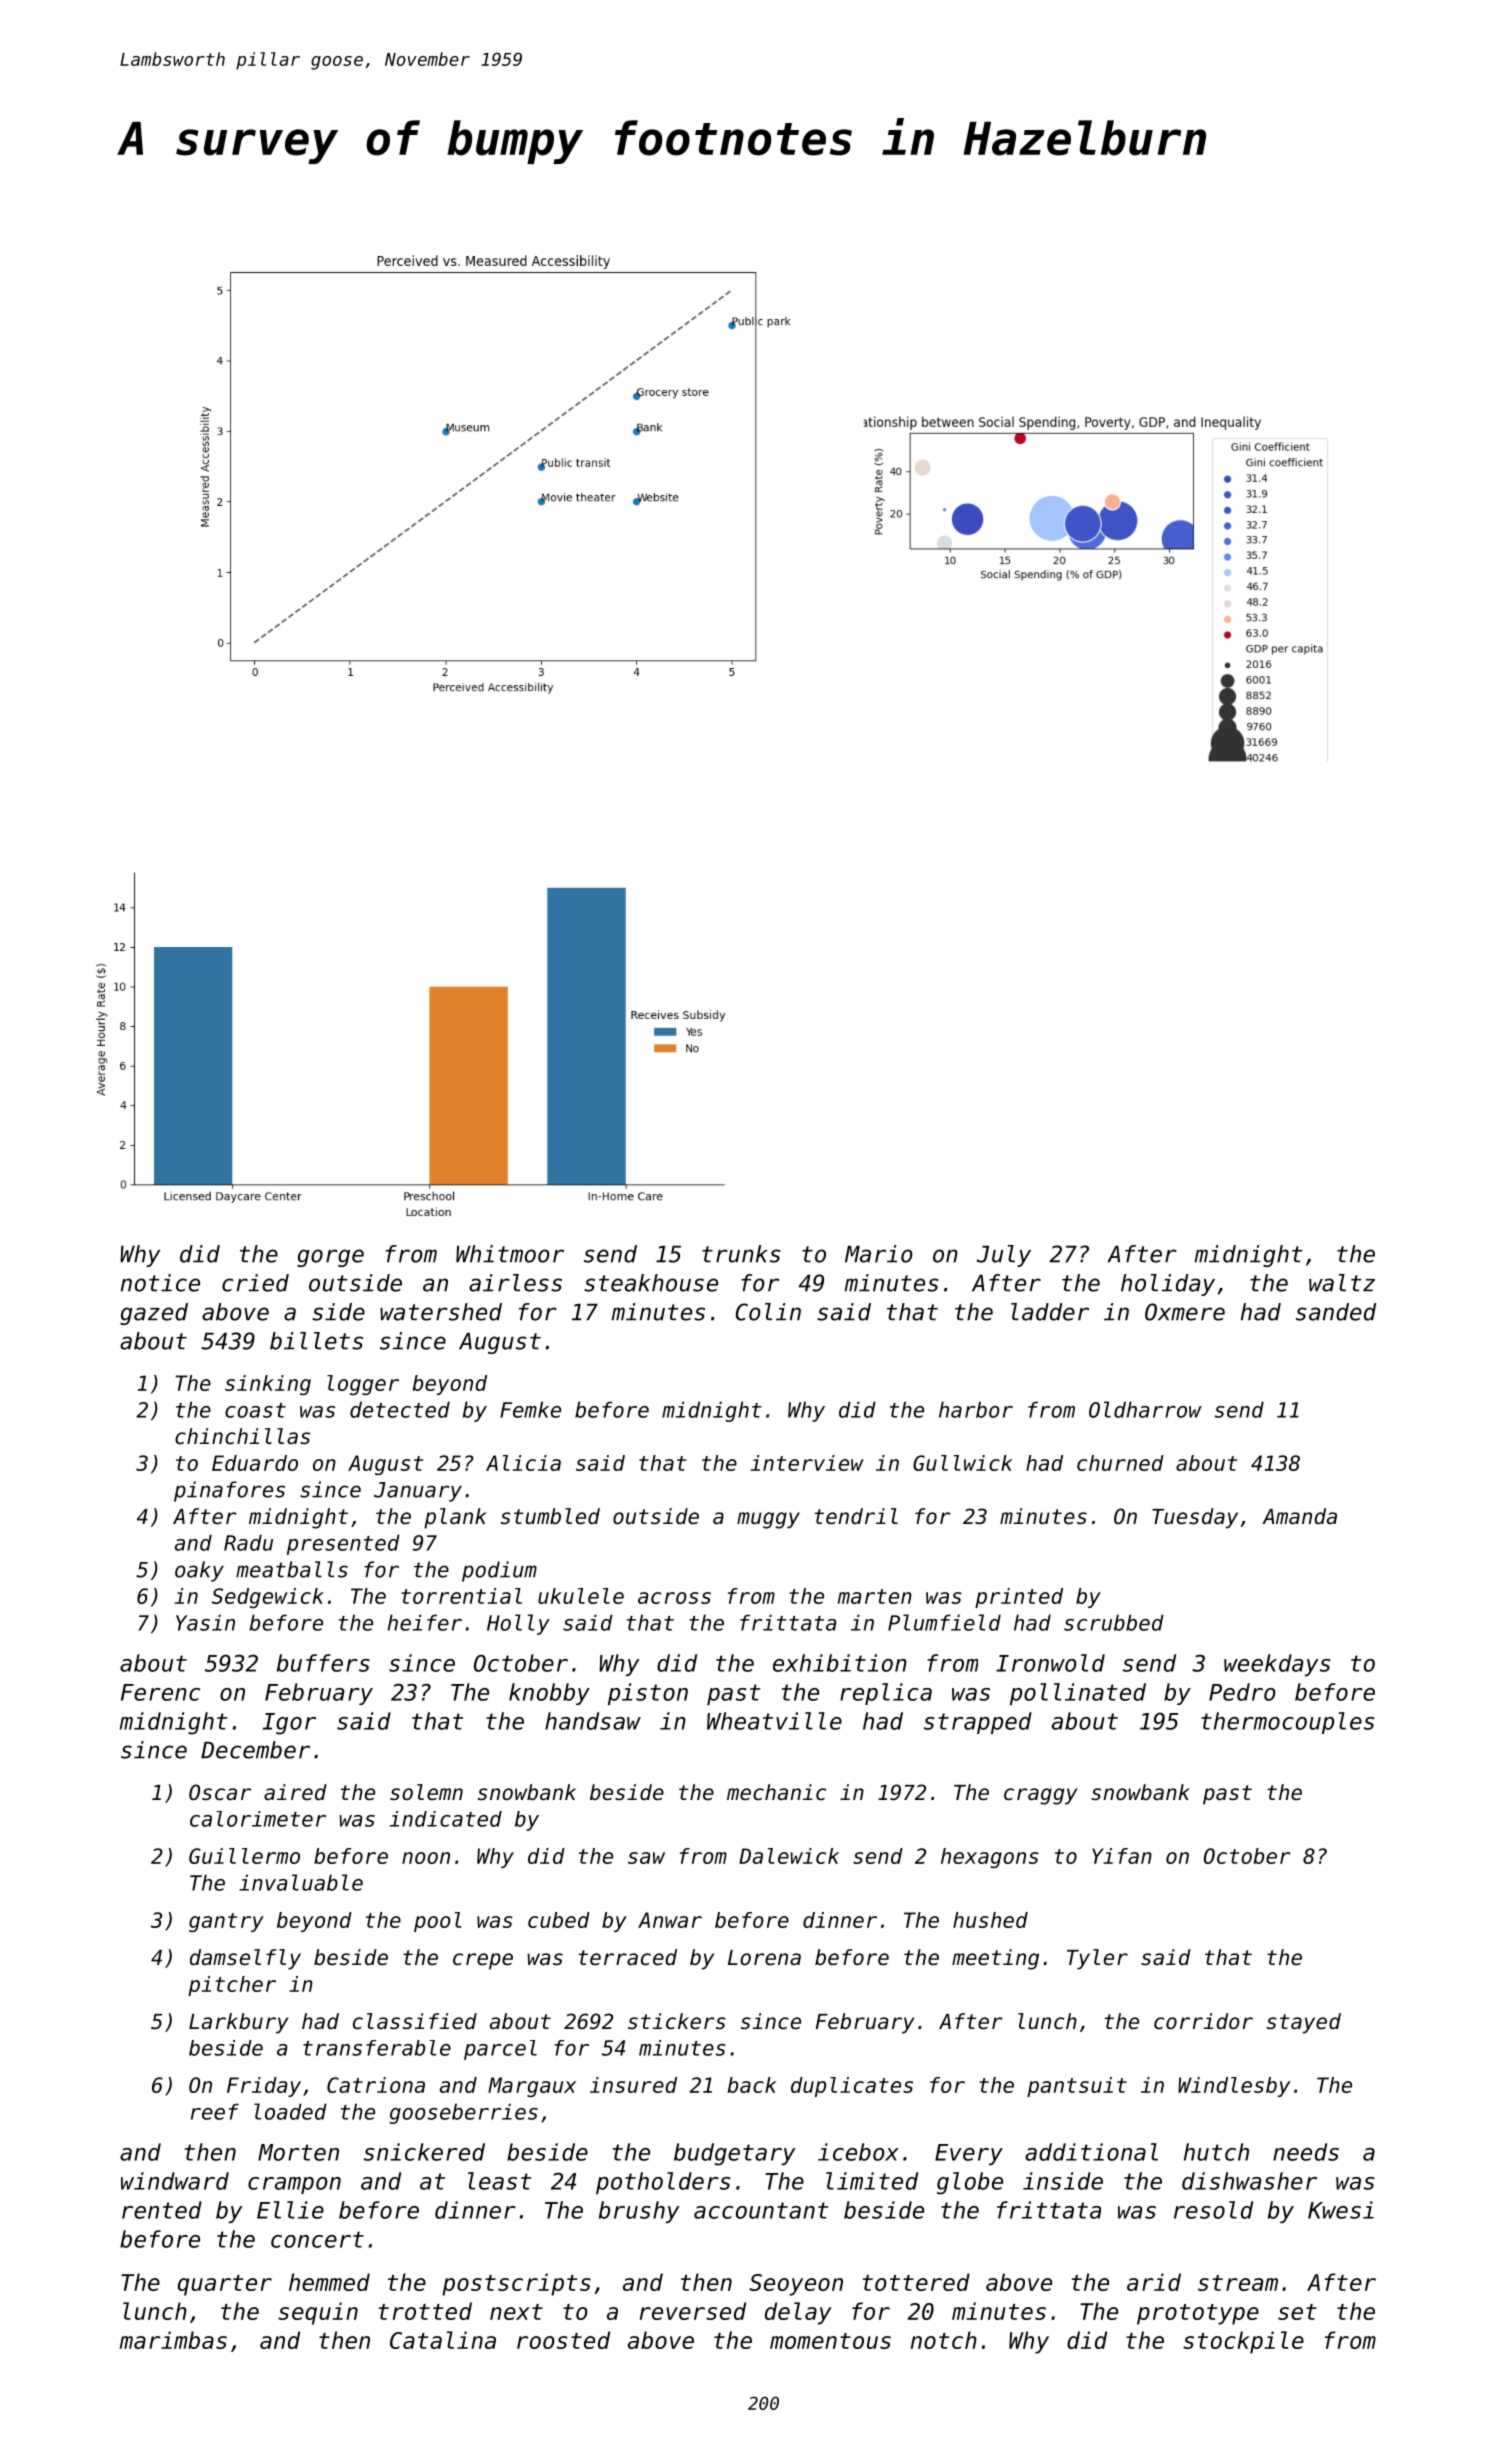  What do you see at coordinates (441, 1312) in the document?
I see `watershed` at bounding box center [441, 1312].
